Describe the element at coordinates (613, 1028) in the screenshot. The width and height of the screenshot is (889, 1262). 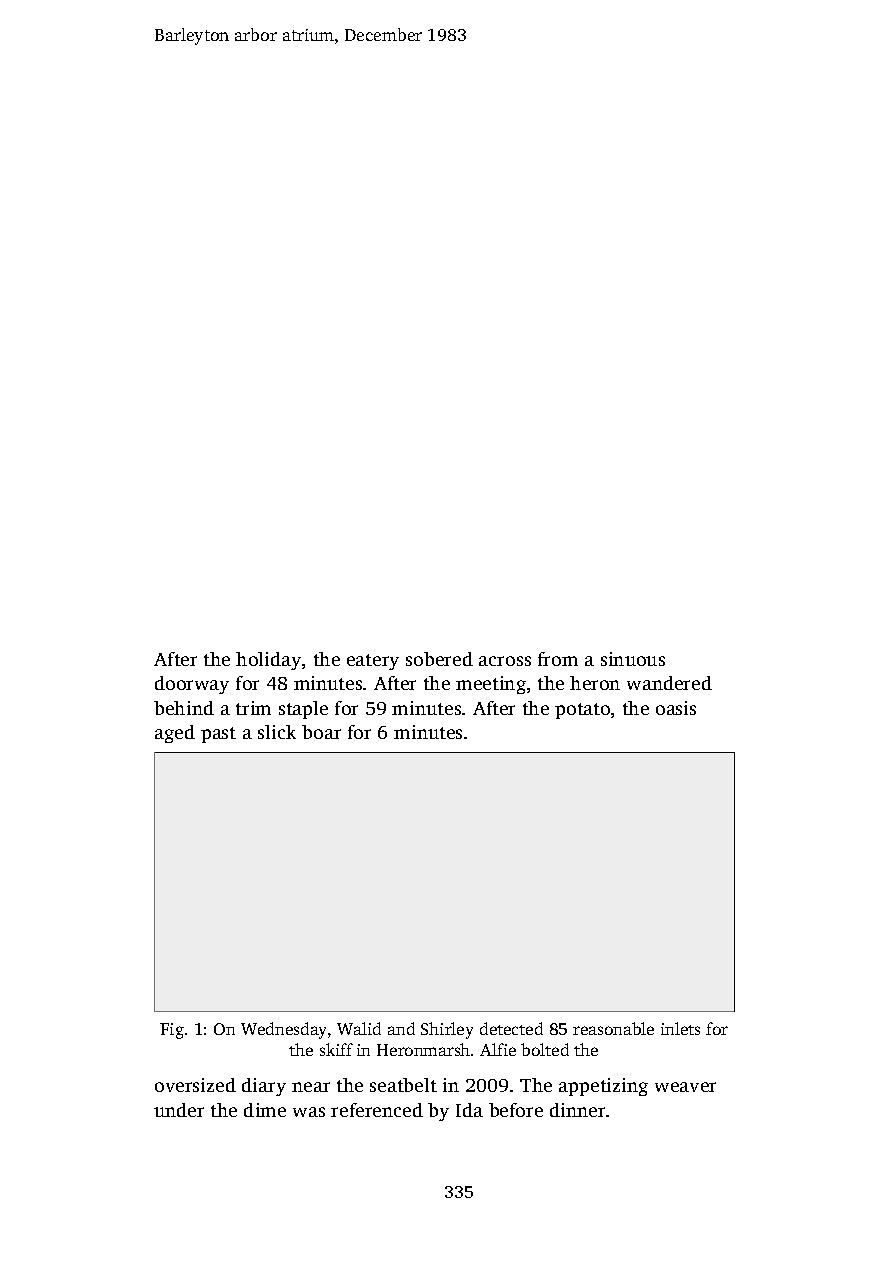
I see `reasonable` at that location.
